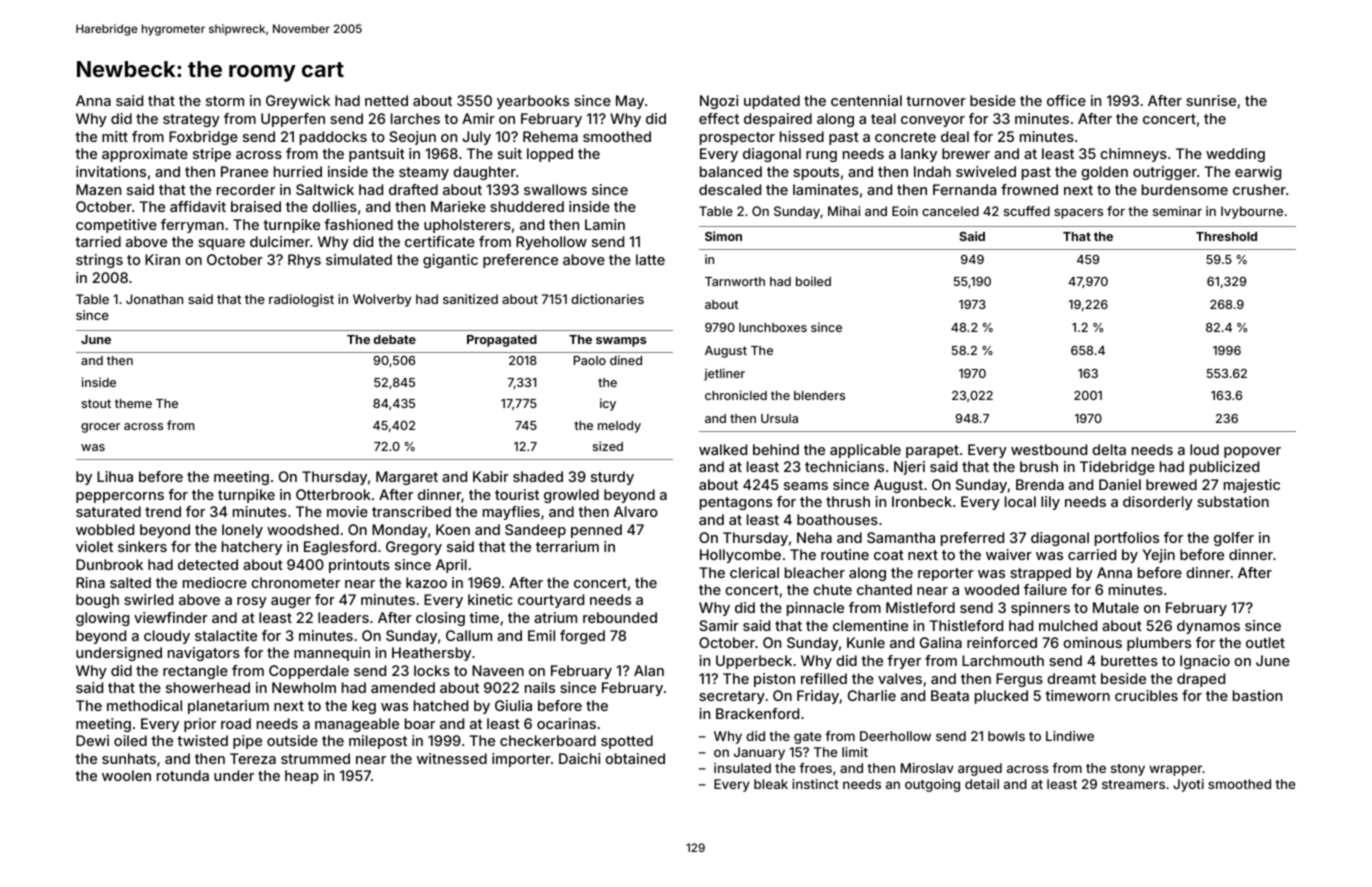 The image size is (1372, 887). I want to click on descaled, so click(730, 189).
